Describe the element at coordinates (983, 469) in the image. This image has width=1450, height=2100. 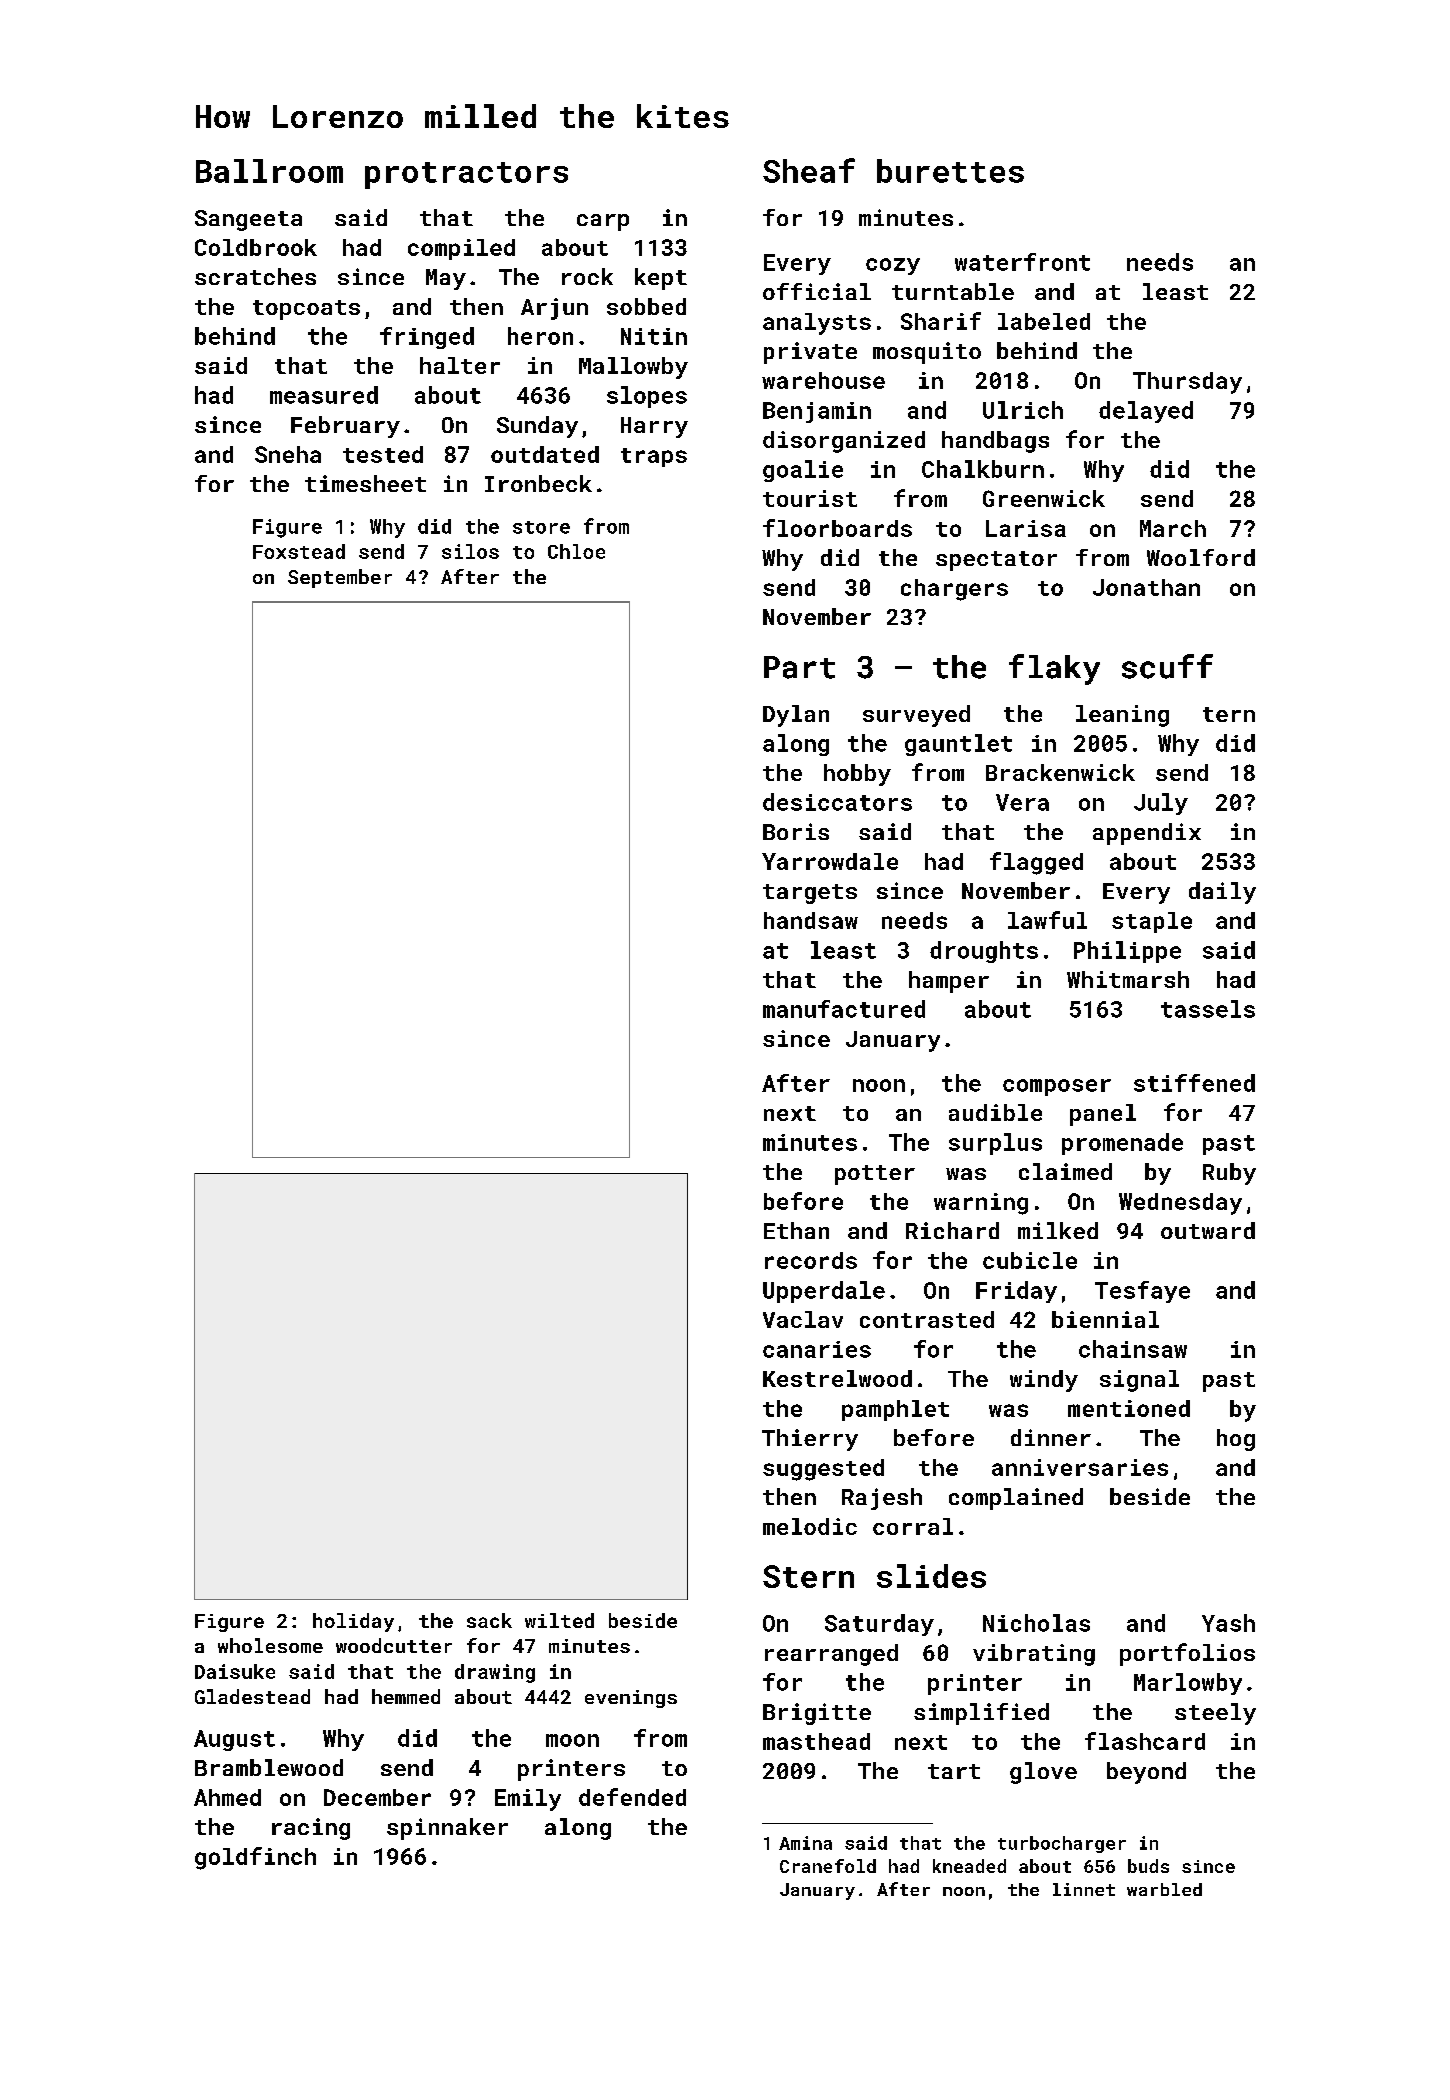
I see `Chalkburn` at that location.
